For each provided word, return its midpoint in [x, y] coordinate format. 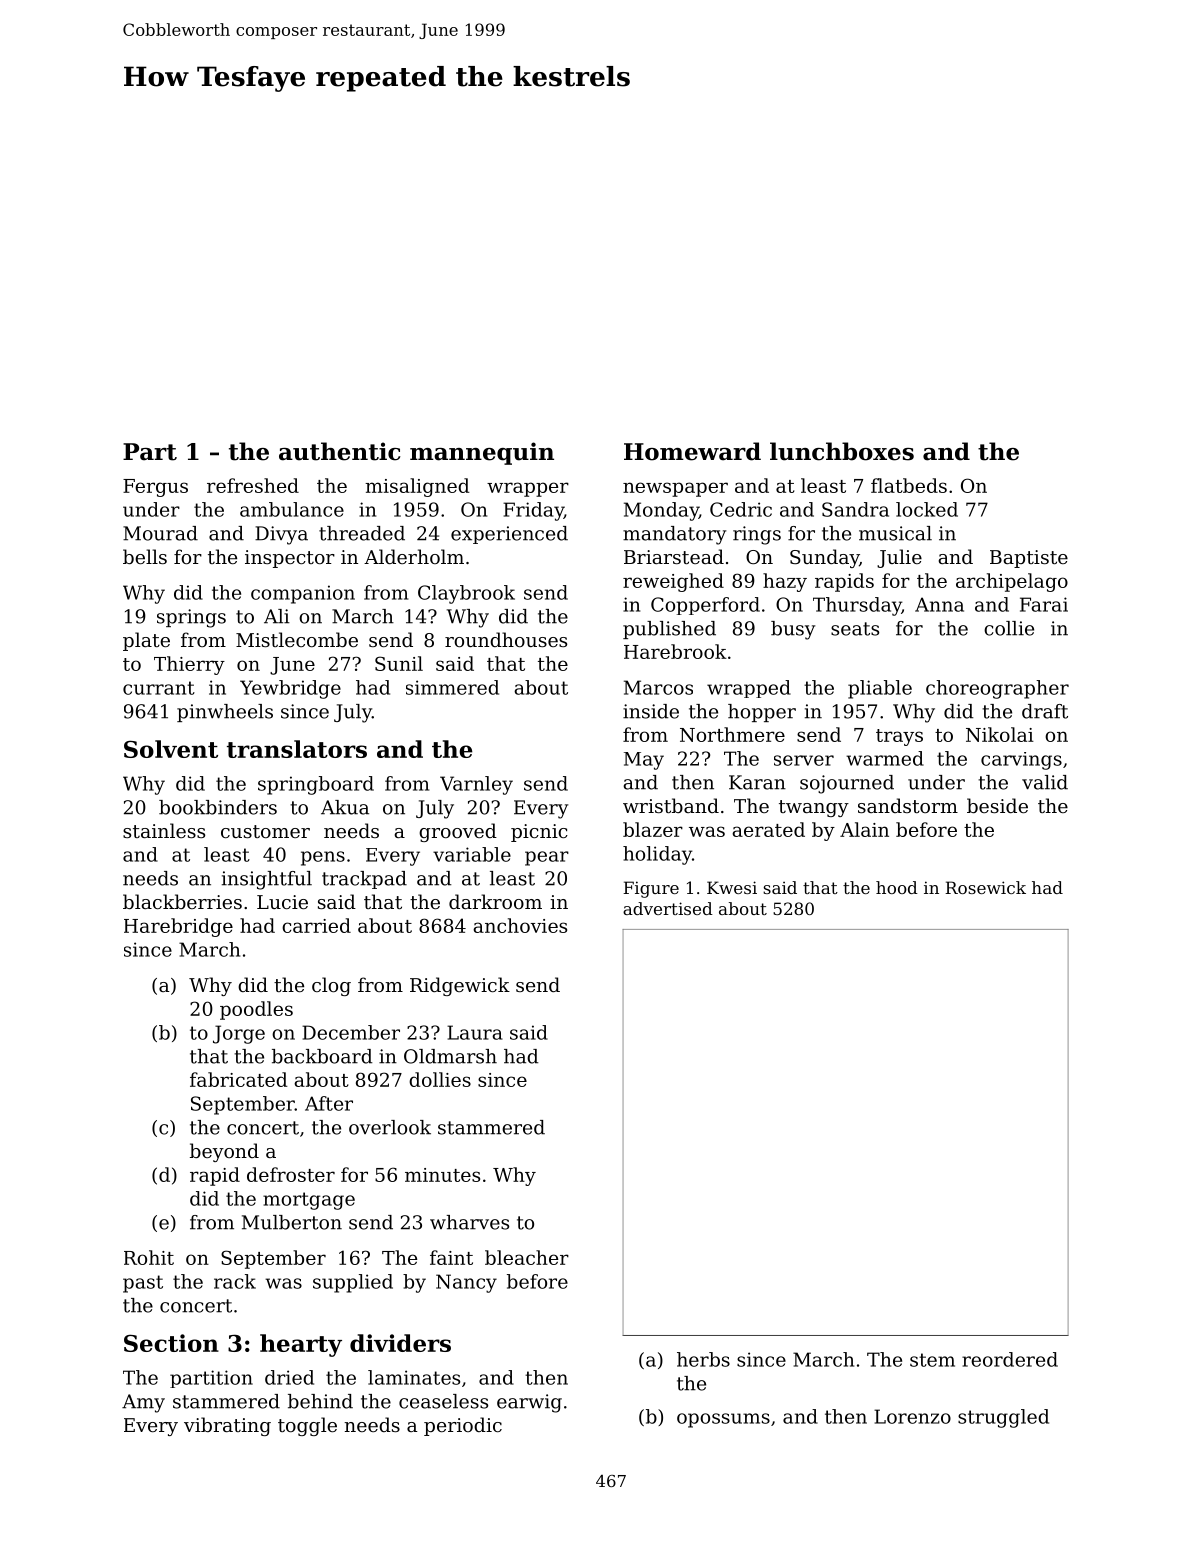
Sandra [855, 509]
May [644, 761]
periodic [463, 1426]
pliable [880, 689]
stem [932, 1360]
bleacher [527, 1257]
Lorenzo [912, 1416]
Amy [143, 1403]
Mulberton [292, 1222]
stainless [164, 830]
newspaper [675, 489]
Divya [281, 535]
